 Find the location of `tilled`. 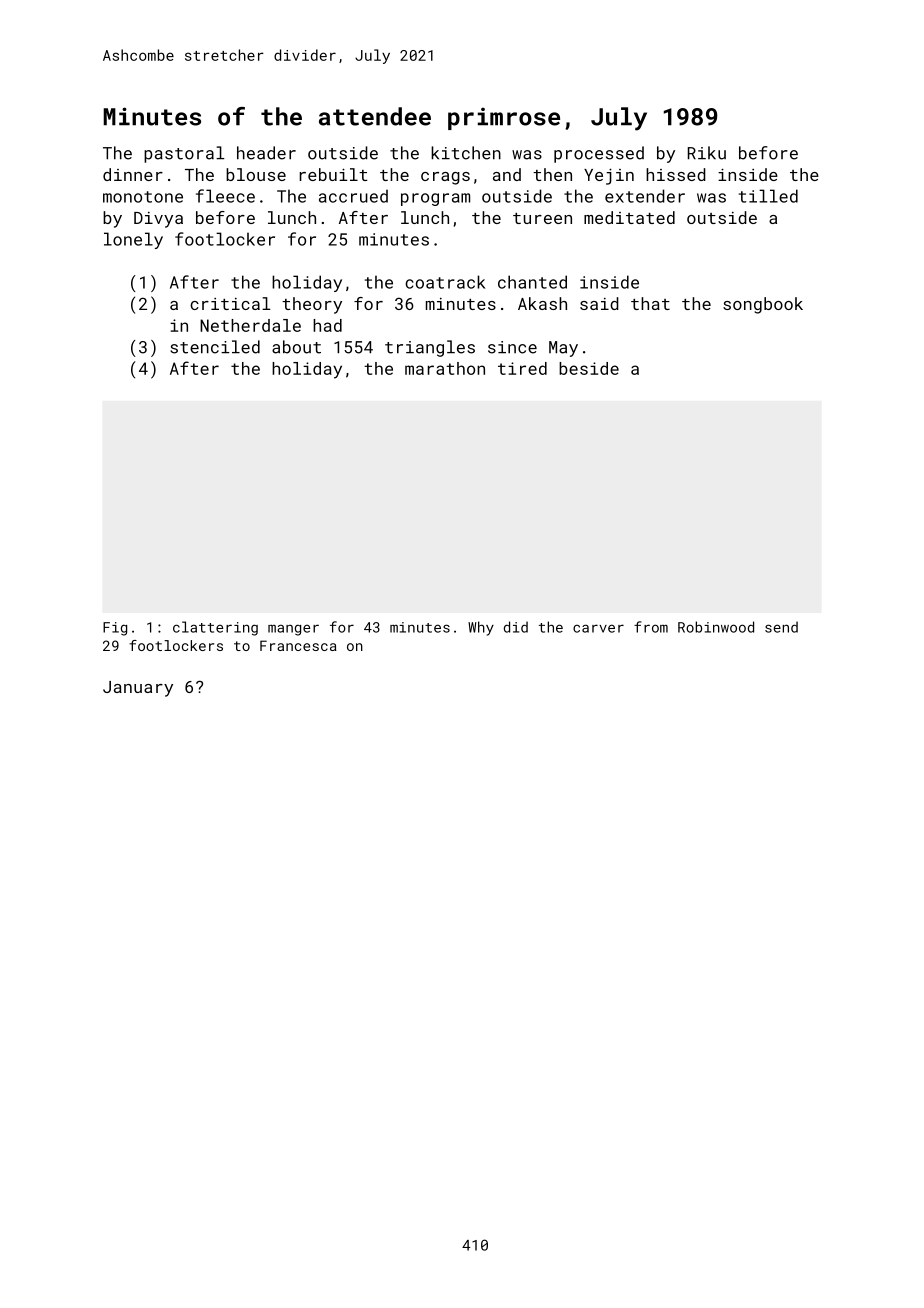

tilled is located at coordinates (768, 196).
